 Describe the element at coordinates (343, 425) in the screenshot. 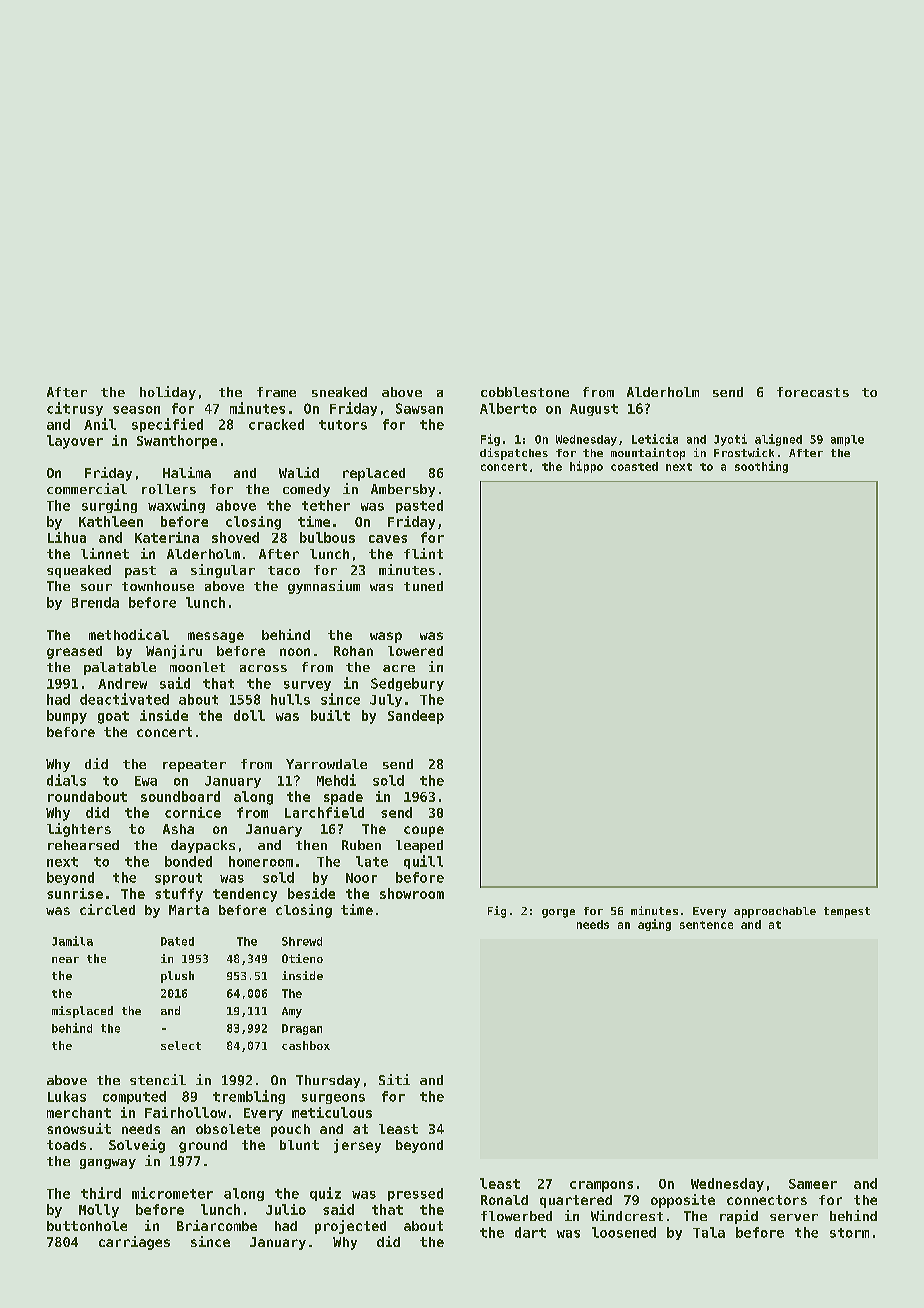

I see `tutors` at that location.
